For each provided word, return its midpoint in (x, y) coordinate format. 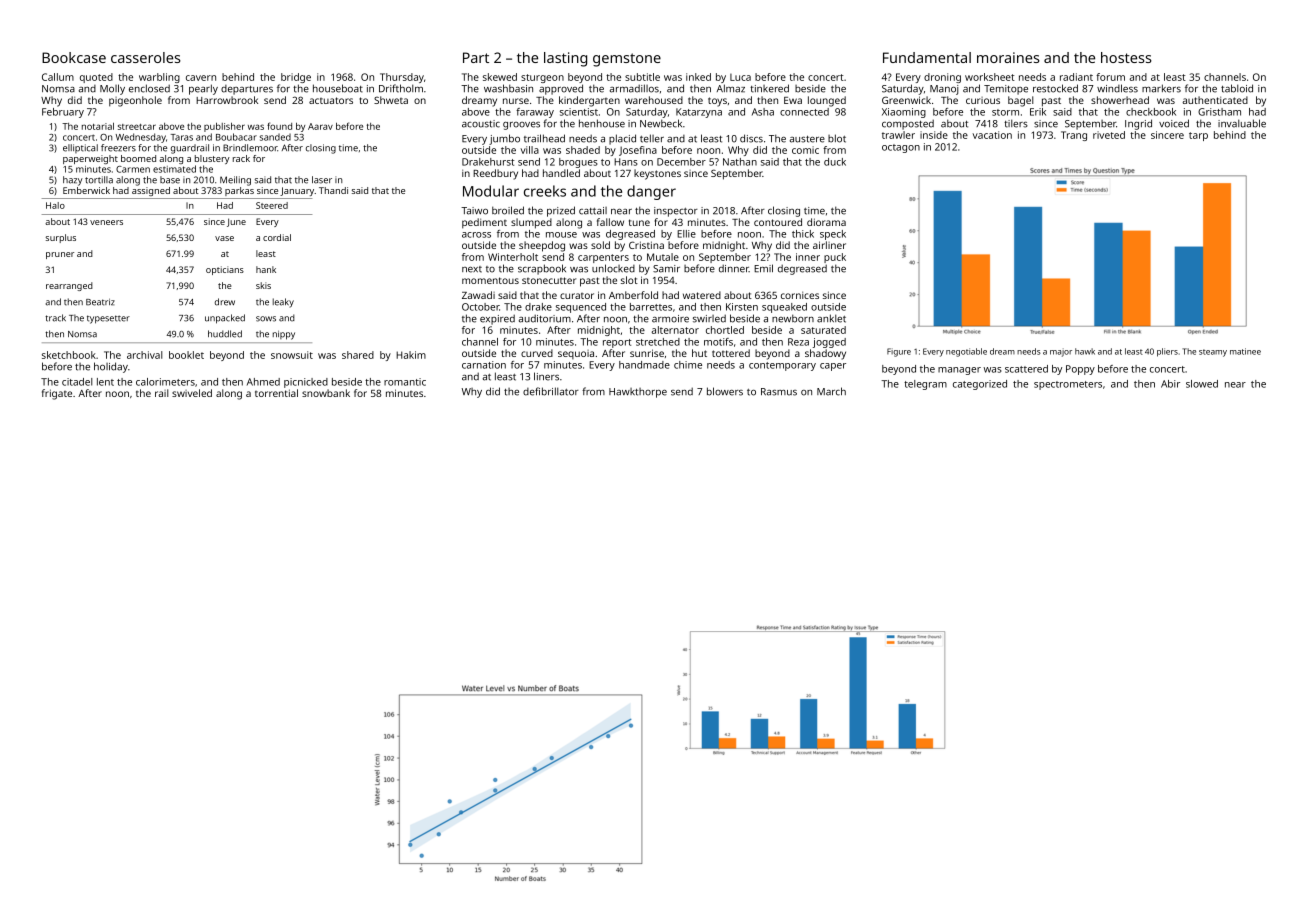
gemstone (627, 60)
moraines (1008, 57)
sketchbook (69, 355)
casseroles (146, 57)
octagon (901, 148)
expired (497, 319)
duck (835, 162)
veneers (106, 222)
